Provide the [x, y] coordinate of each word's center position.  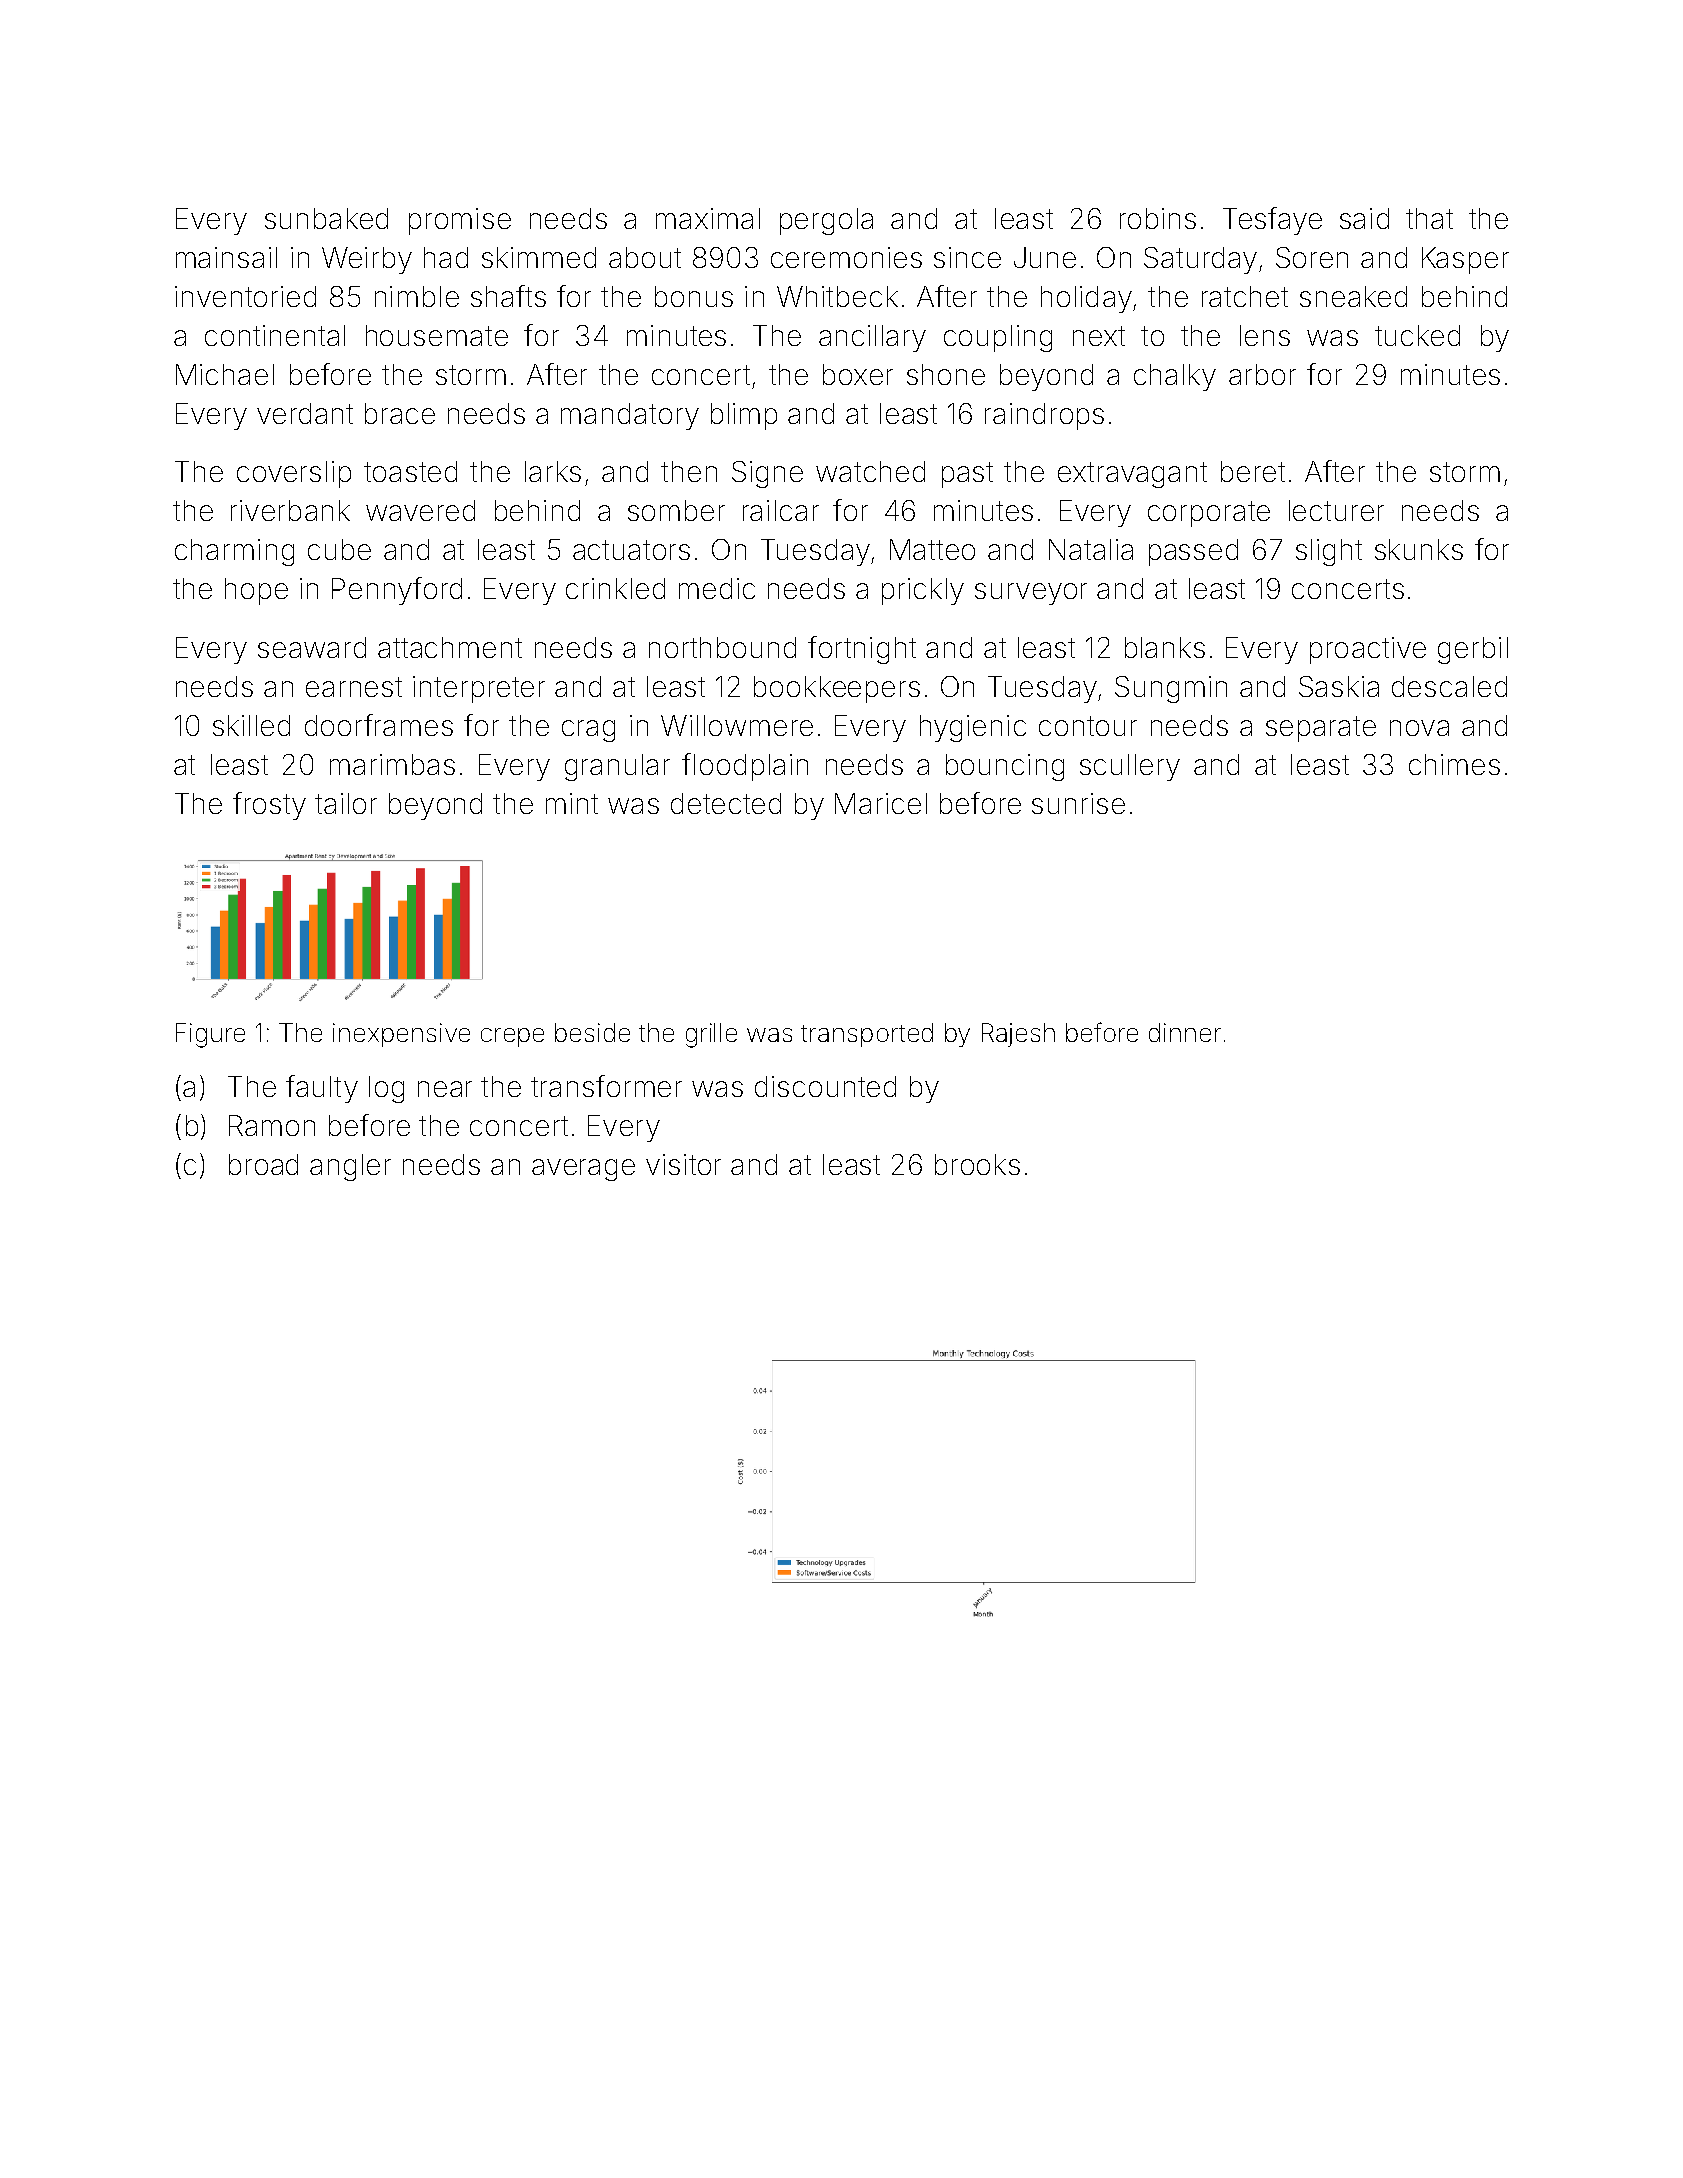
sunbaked [326, 218]
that [1429, 218]
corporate [1209, 514]
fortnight [862, 650]
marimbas [392, 764]
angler [350, 1167]
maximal [708, 218]
